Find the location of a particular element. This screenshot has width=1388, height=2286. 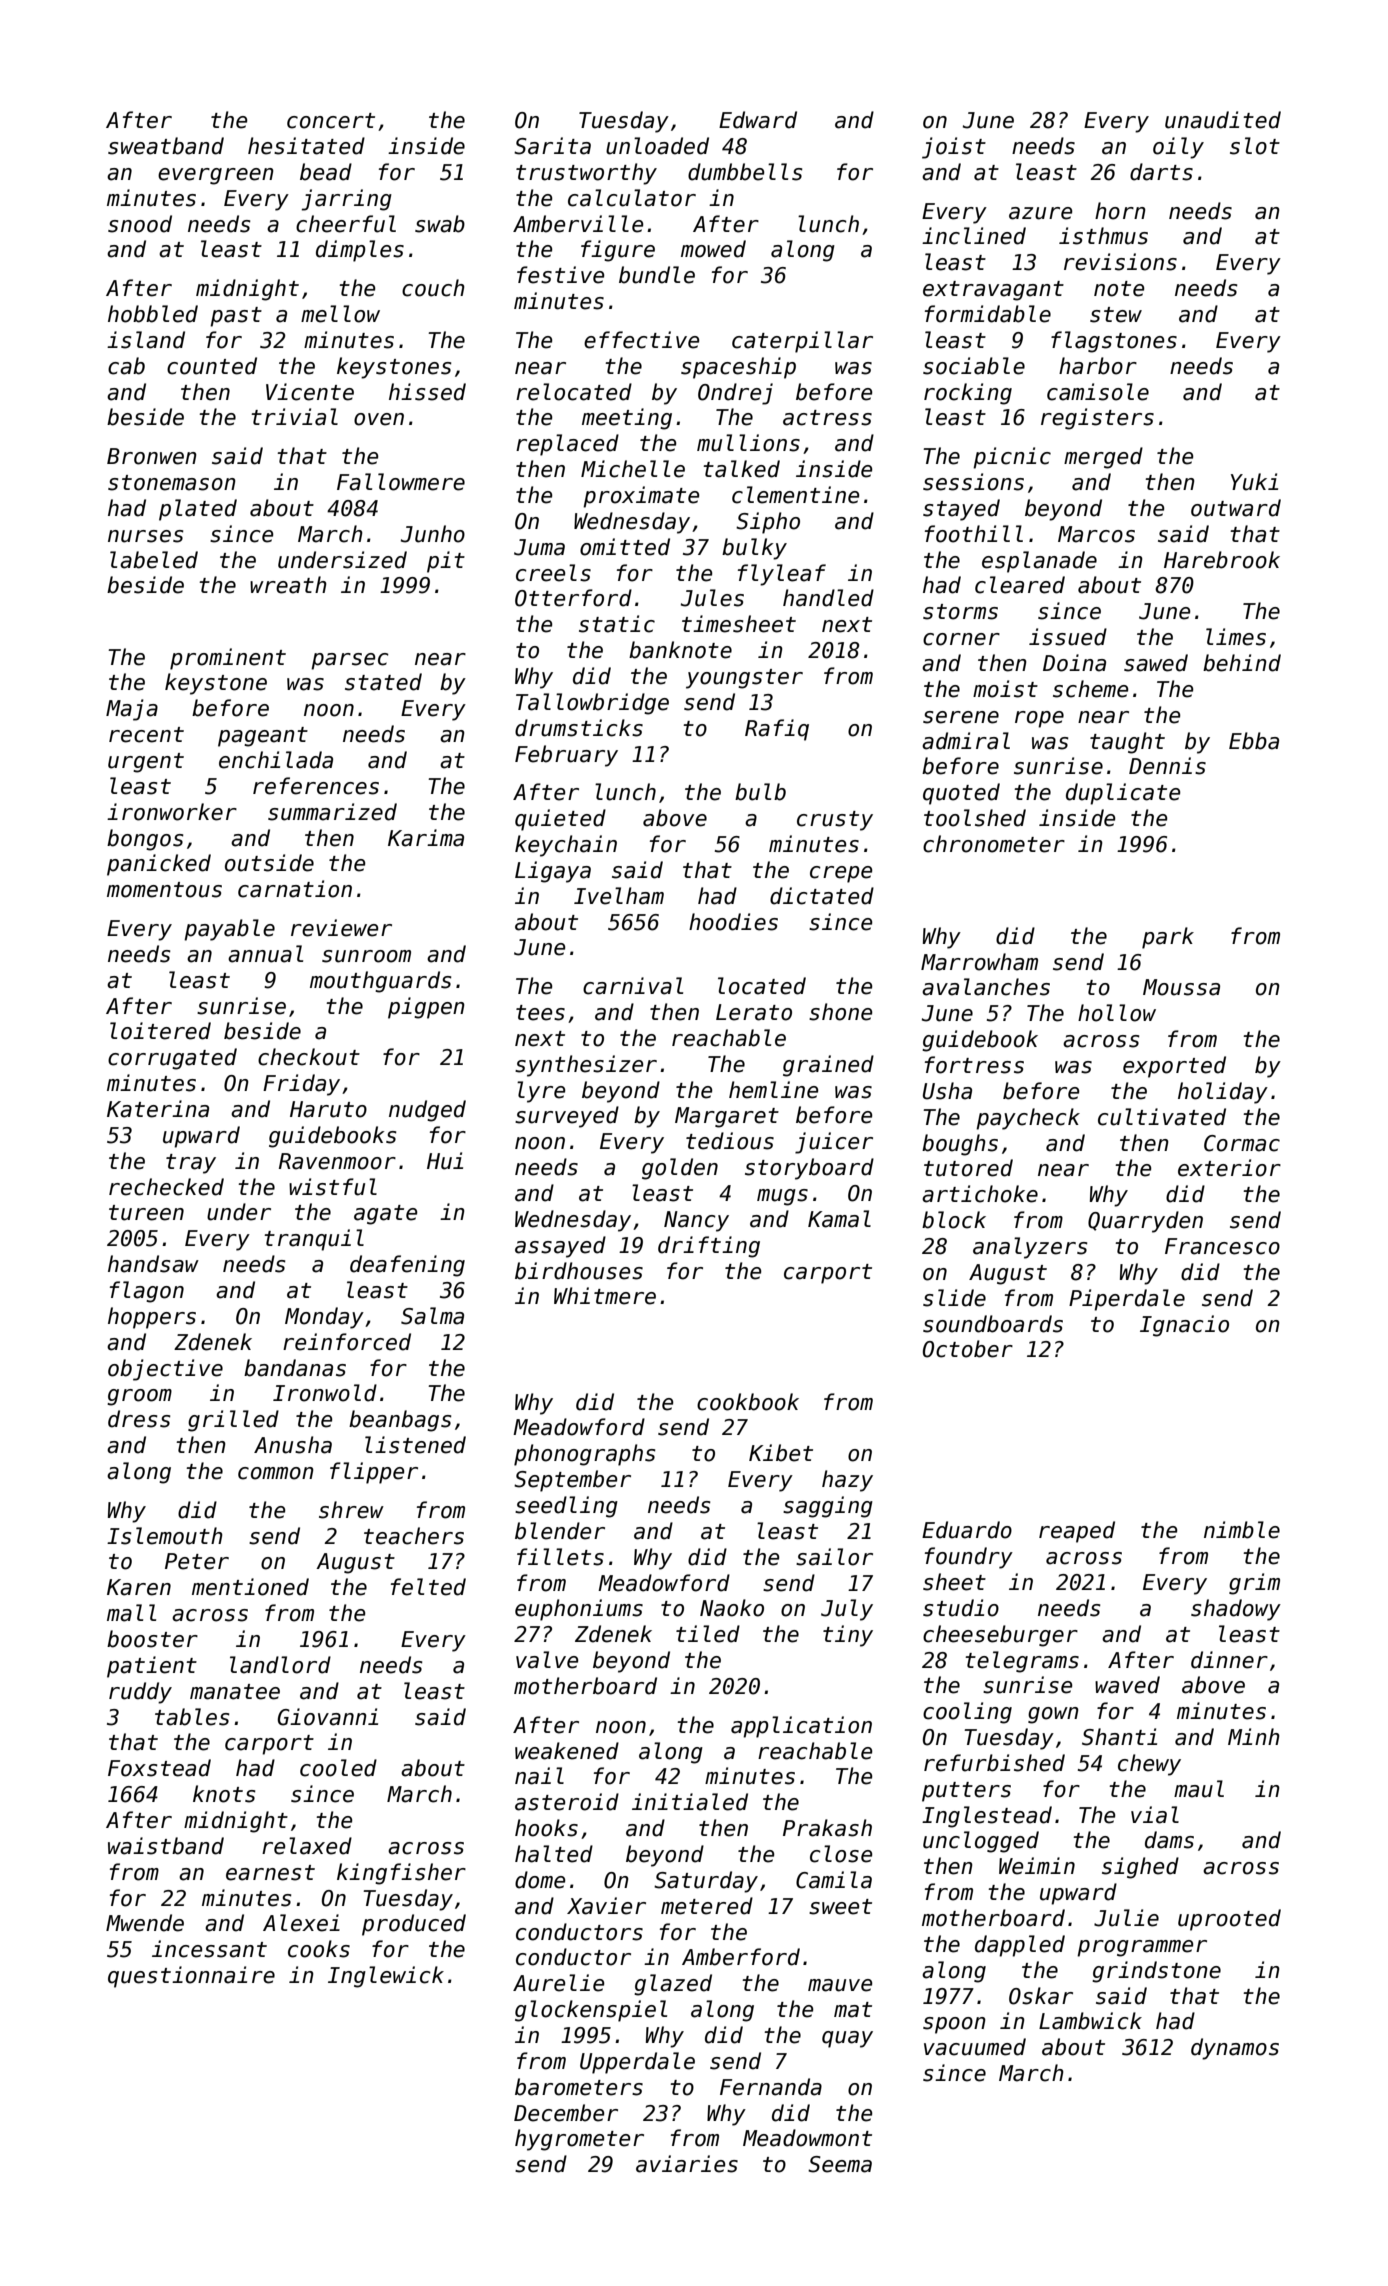

flagon is located at coordinates (147, 1292).
